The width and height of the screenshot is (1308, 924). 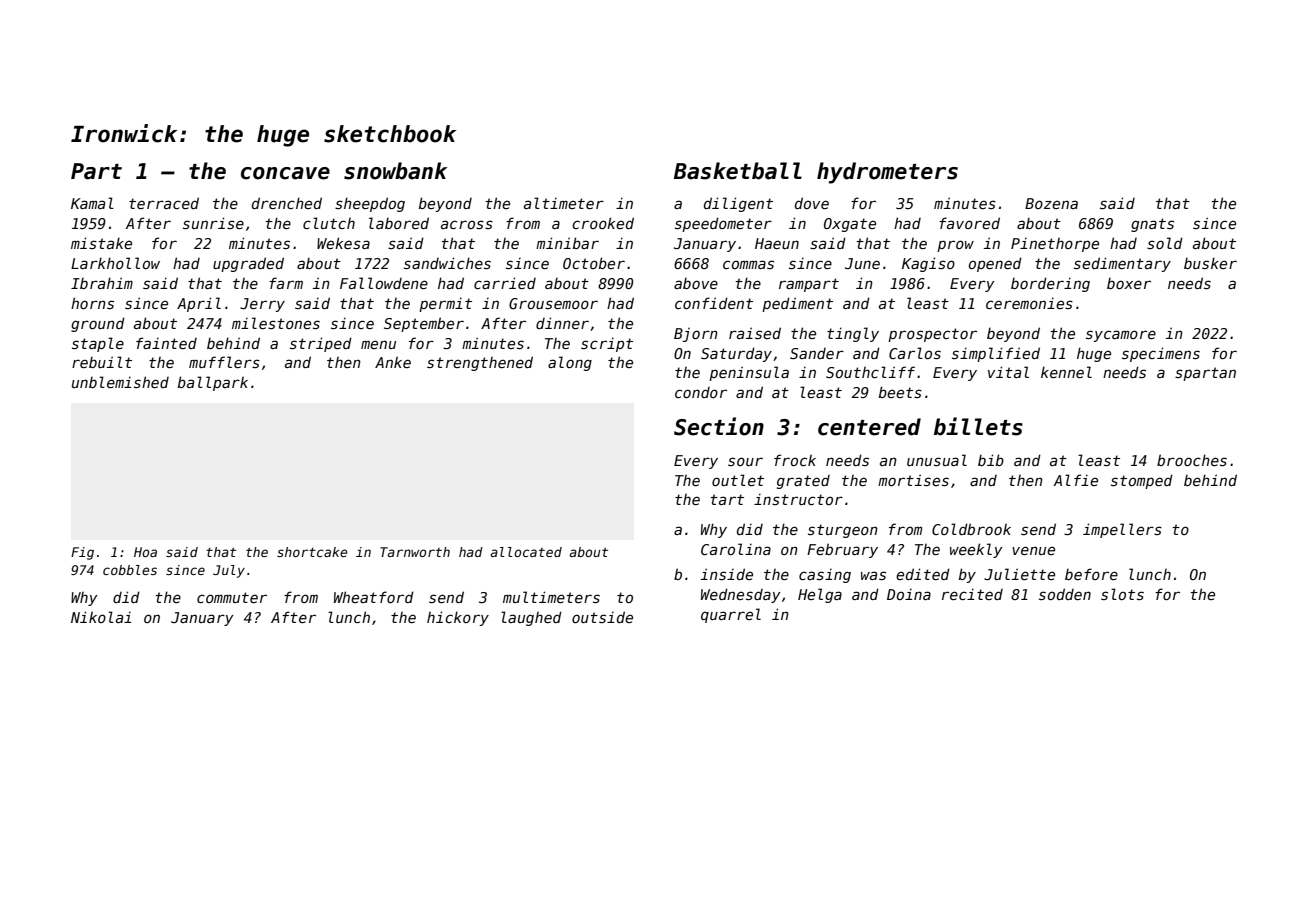 What do you see at coordinates (285, 173) in the screenshot?
I see `concave` at bounding box center [285, 173].
